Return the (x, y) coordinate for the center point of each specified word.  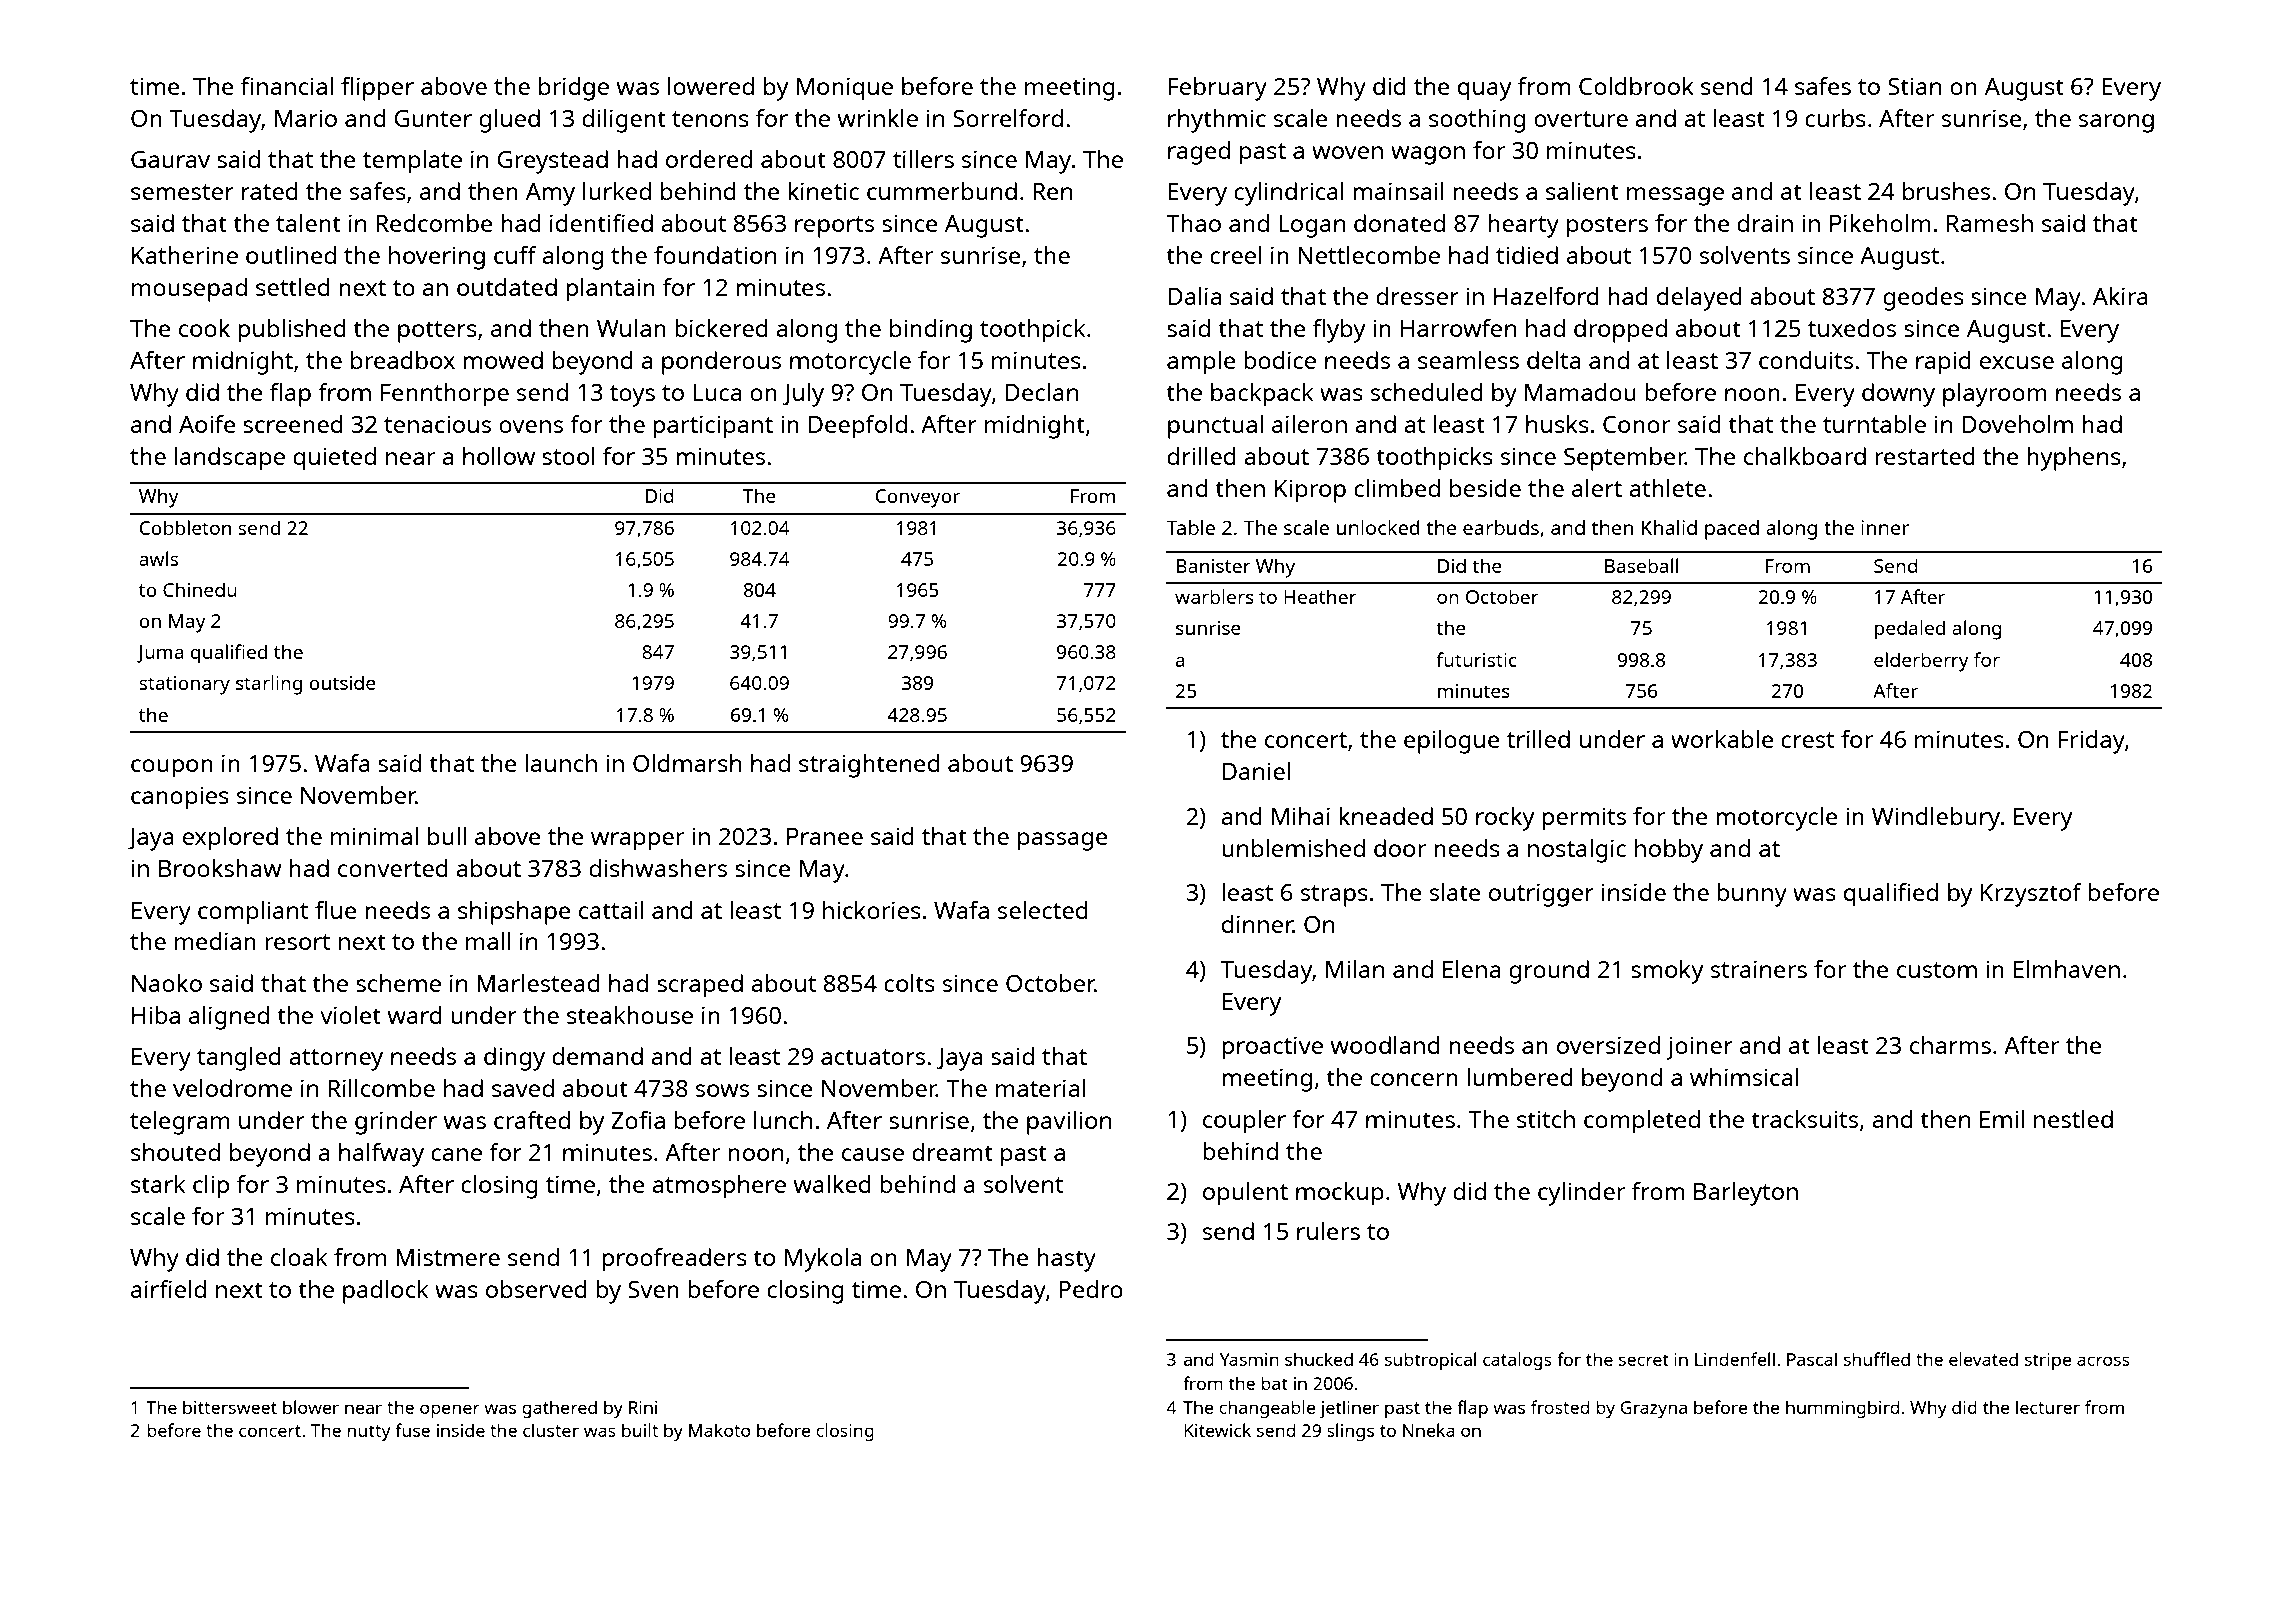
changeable (1267, 1409)
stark (158, 1184)
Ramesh (1990, 223)
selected (1043, 910)
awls (158, 558)
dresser (1417, 296)
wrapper (637, 841)
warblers (1214, 596)
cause (873, 1154)
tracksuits (1804, 1119)
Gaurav (170, 159)
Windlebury (1936, 819)
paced (1732, 530)
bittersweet (230, 1407)
